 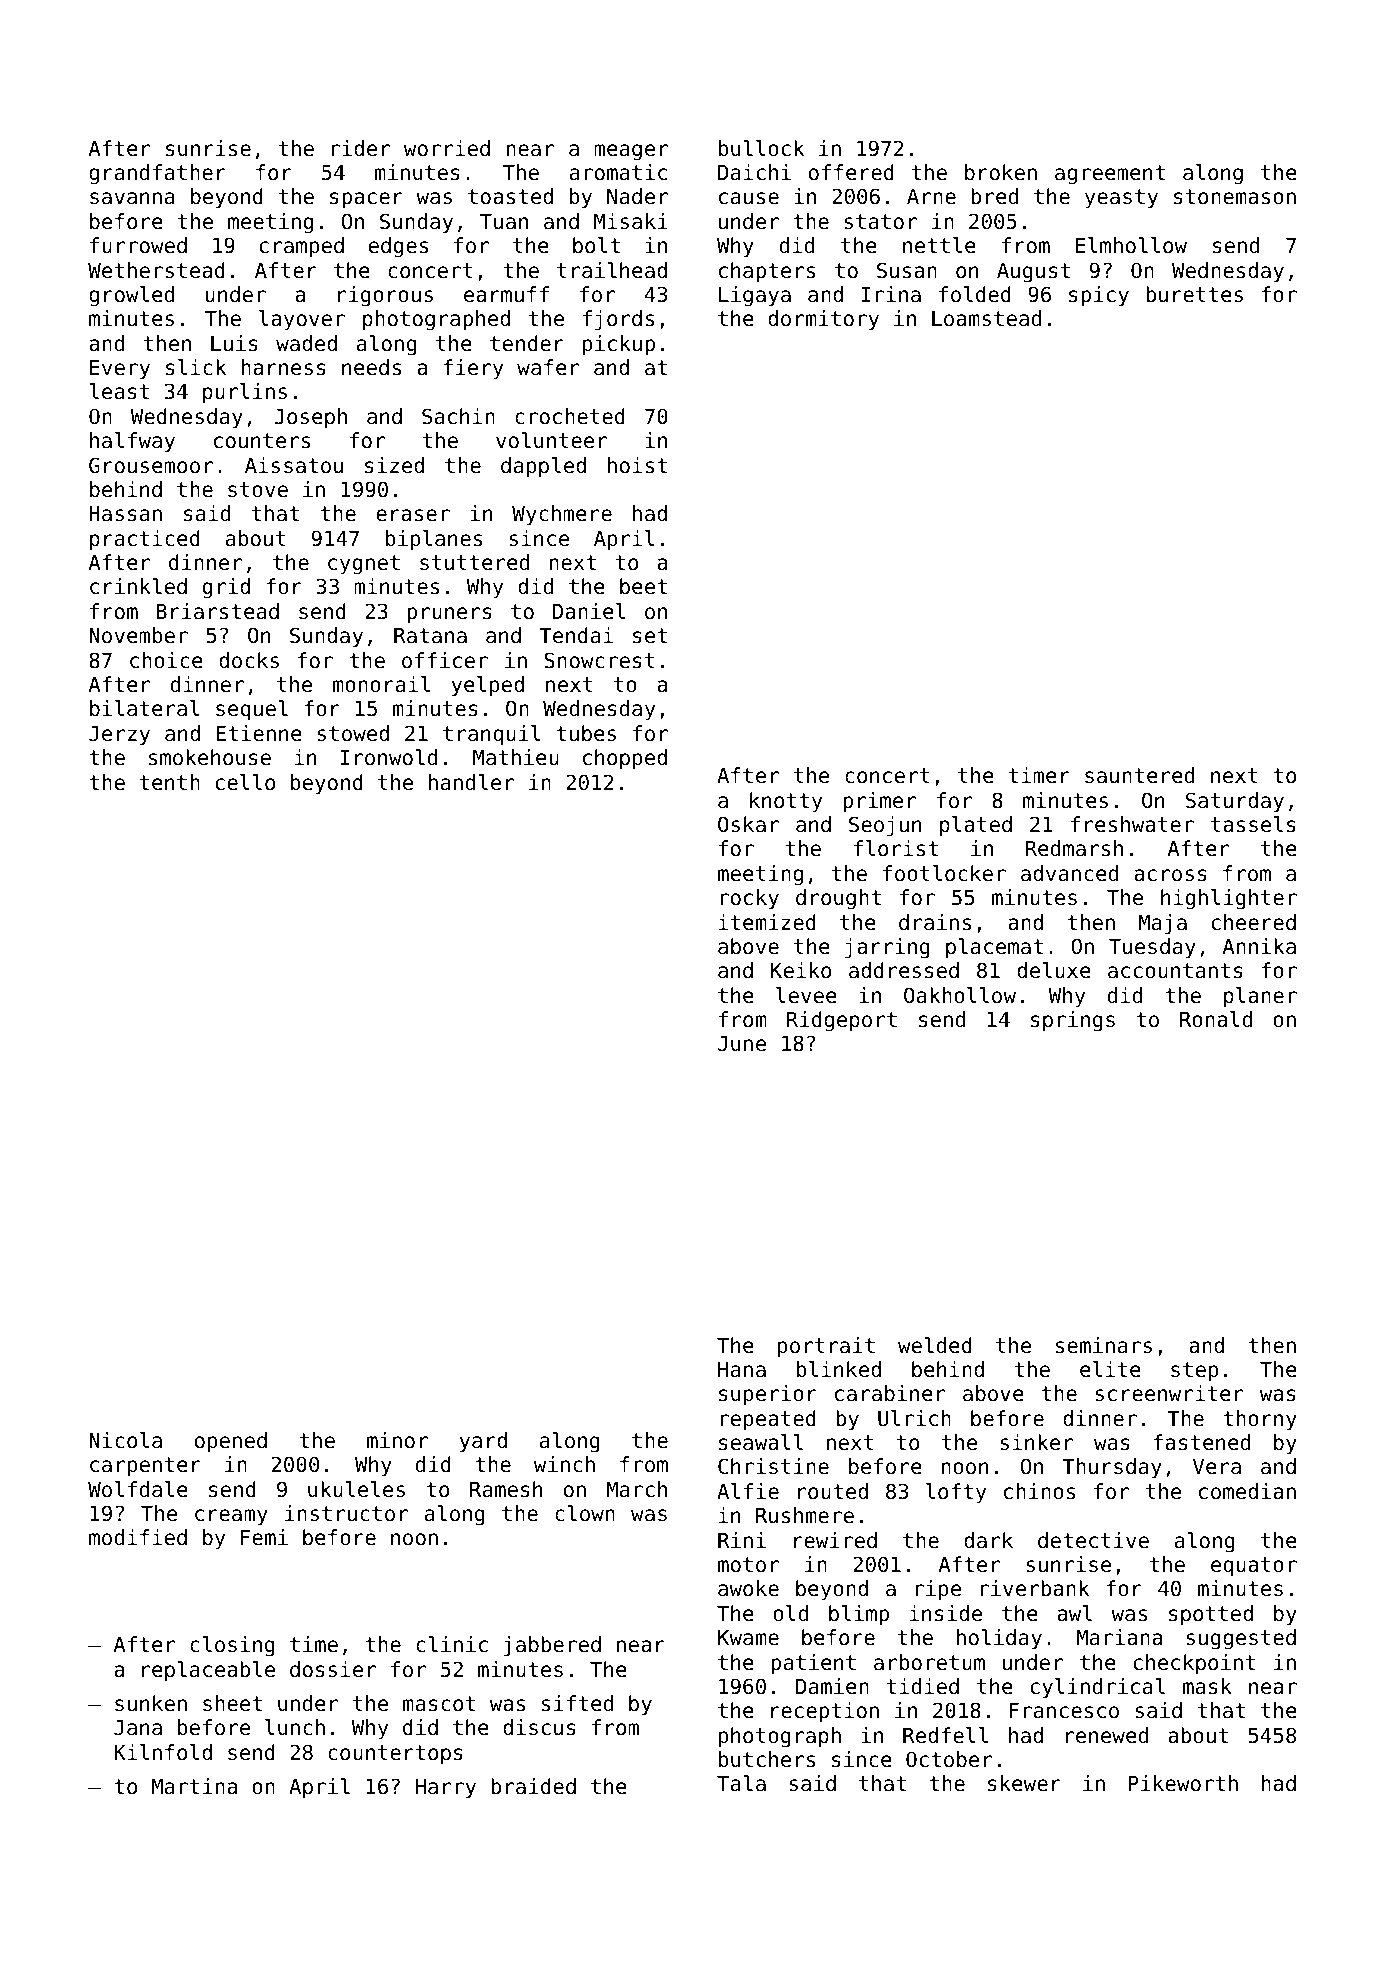 I want to click on plated, so click(x=976, y=826).
